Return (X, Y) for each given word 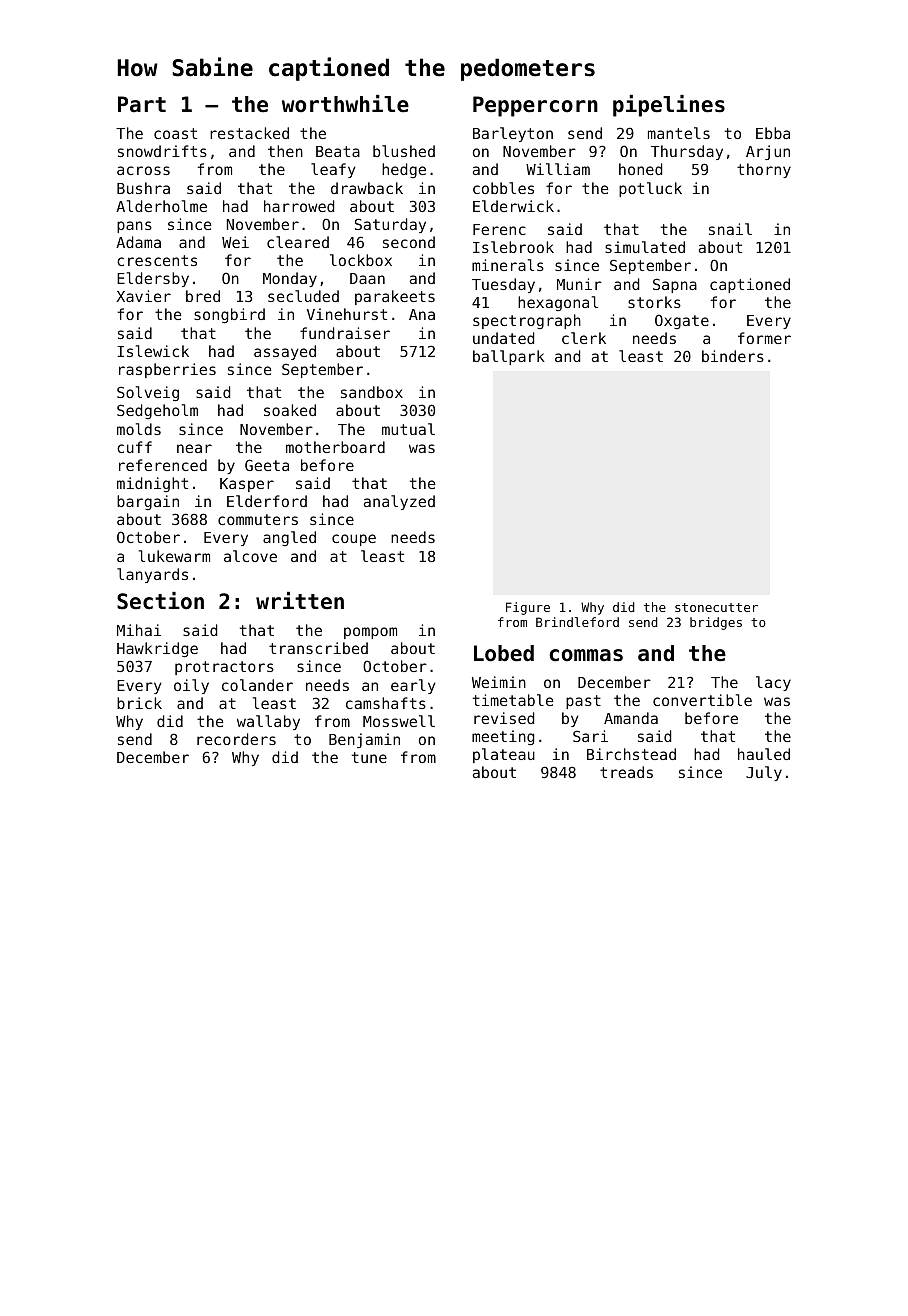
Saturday (390, 225)
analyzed (399, 502)
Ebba (773, 133)
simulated (645, 247)
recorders (236, 739)
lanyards (152, 575)
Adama (138, 242)
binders (733, 356)
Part (142, 104)
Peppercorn (535, 106)
